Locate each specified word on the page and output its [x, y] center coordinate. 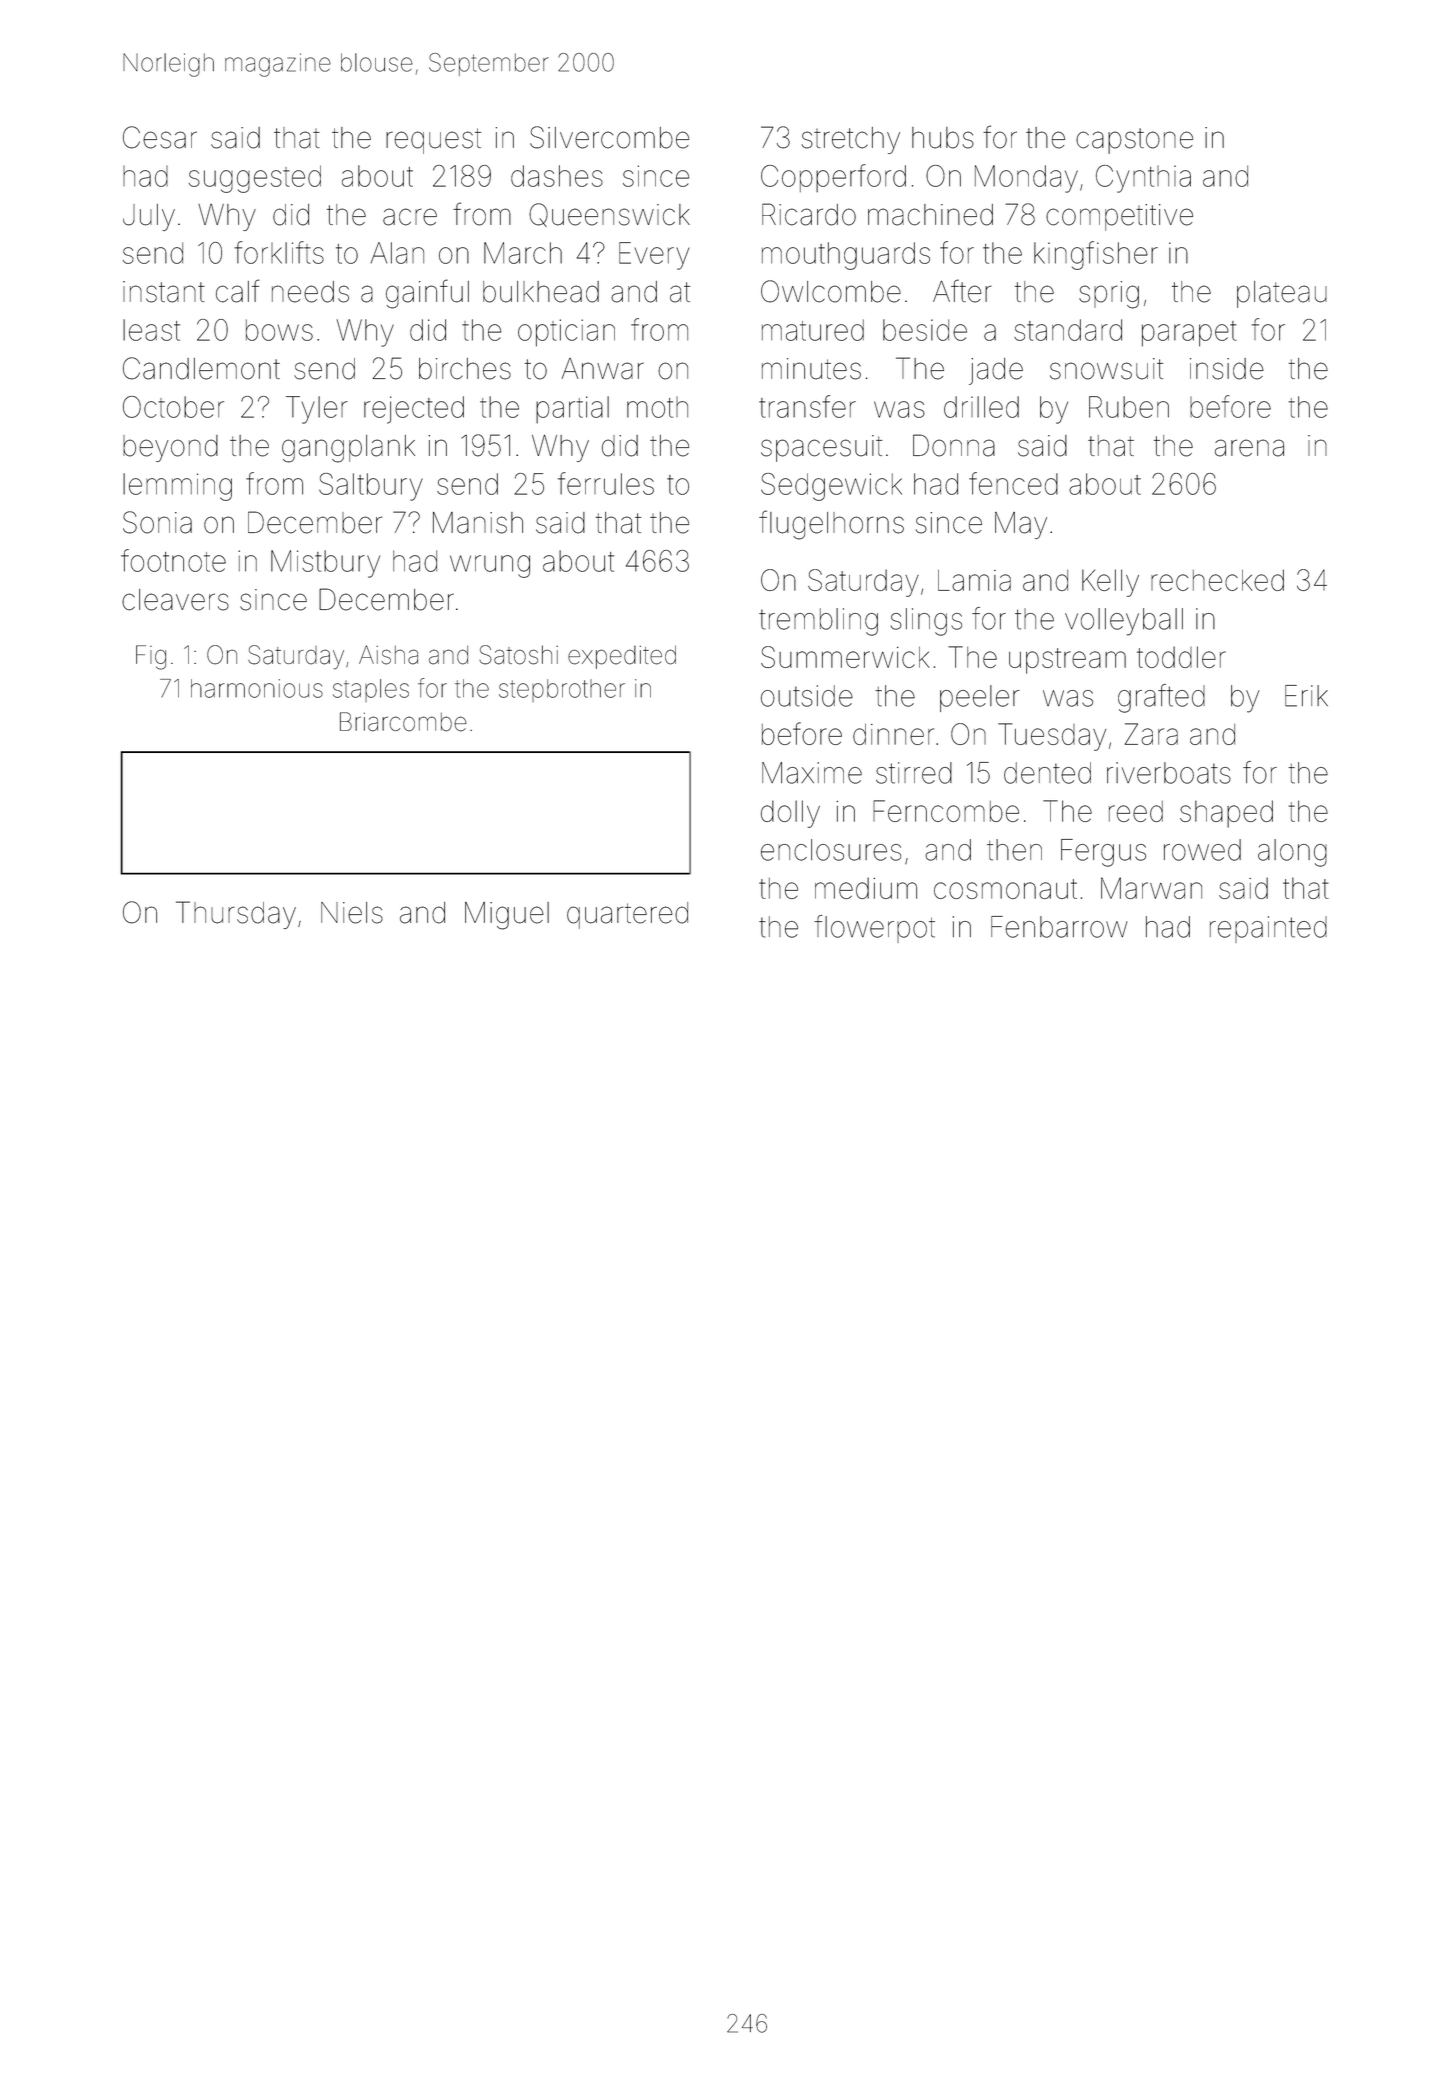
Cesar [160, 137]
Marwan [1151, 888]
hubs [943, 138]
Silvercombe [609, 137]
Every [654, 256]
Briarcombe [403, 722]
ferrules [606, 483]
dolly [790, 814]
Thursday [236, 915]
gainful [427, 294]
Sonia [157, 522]
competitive [1119, 217]
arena [1249, 448]
